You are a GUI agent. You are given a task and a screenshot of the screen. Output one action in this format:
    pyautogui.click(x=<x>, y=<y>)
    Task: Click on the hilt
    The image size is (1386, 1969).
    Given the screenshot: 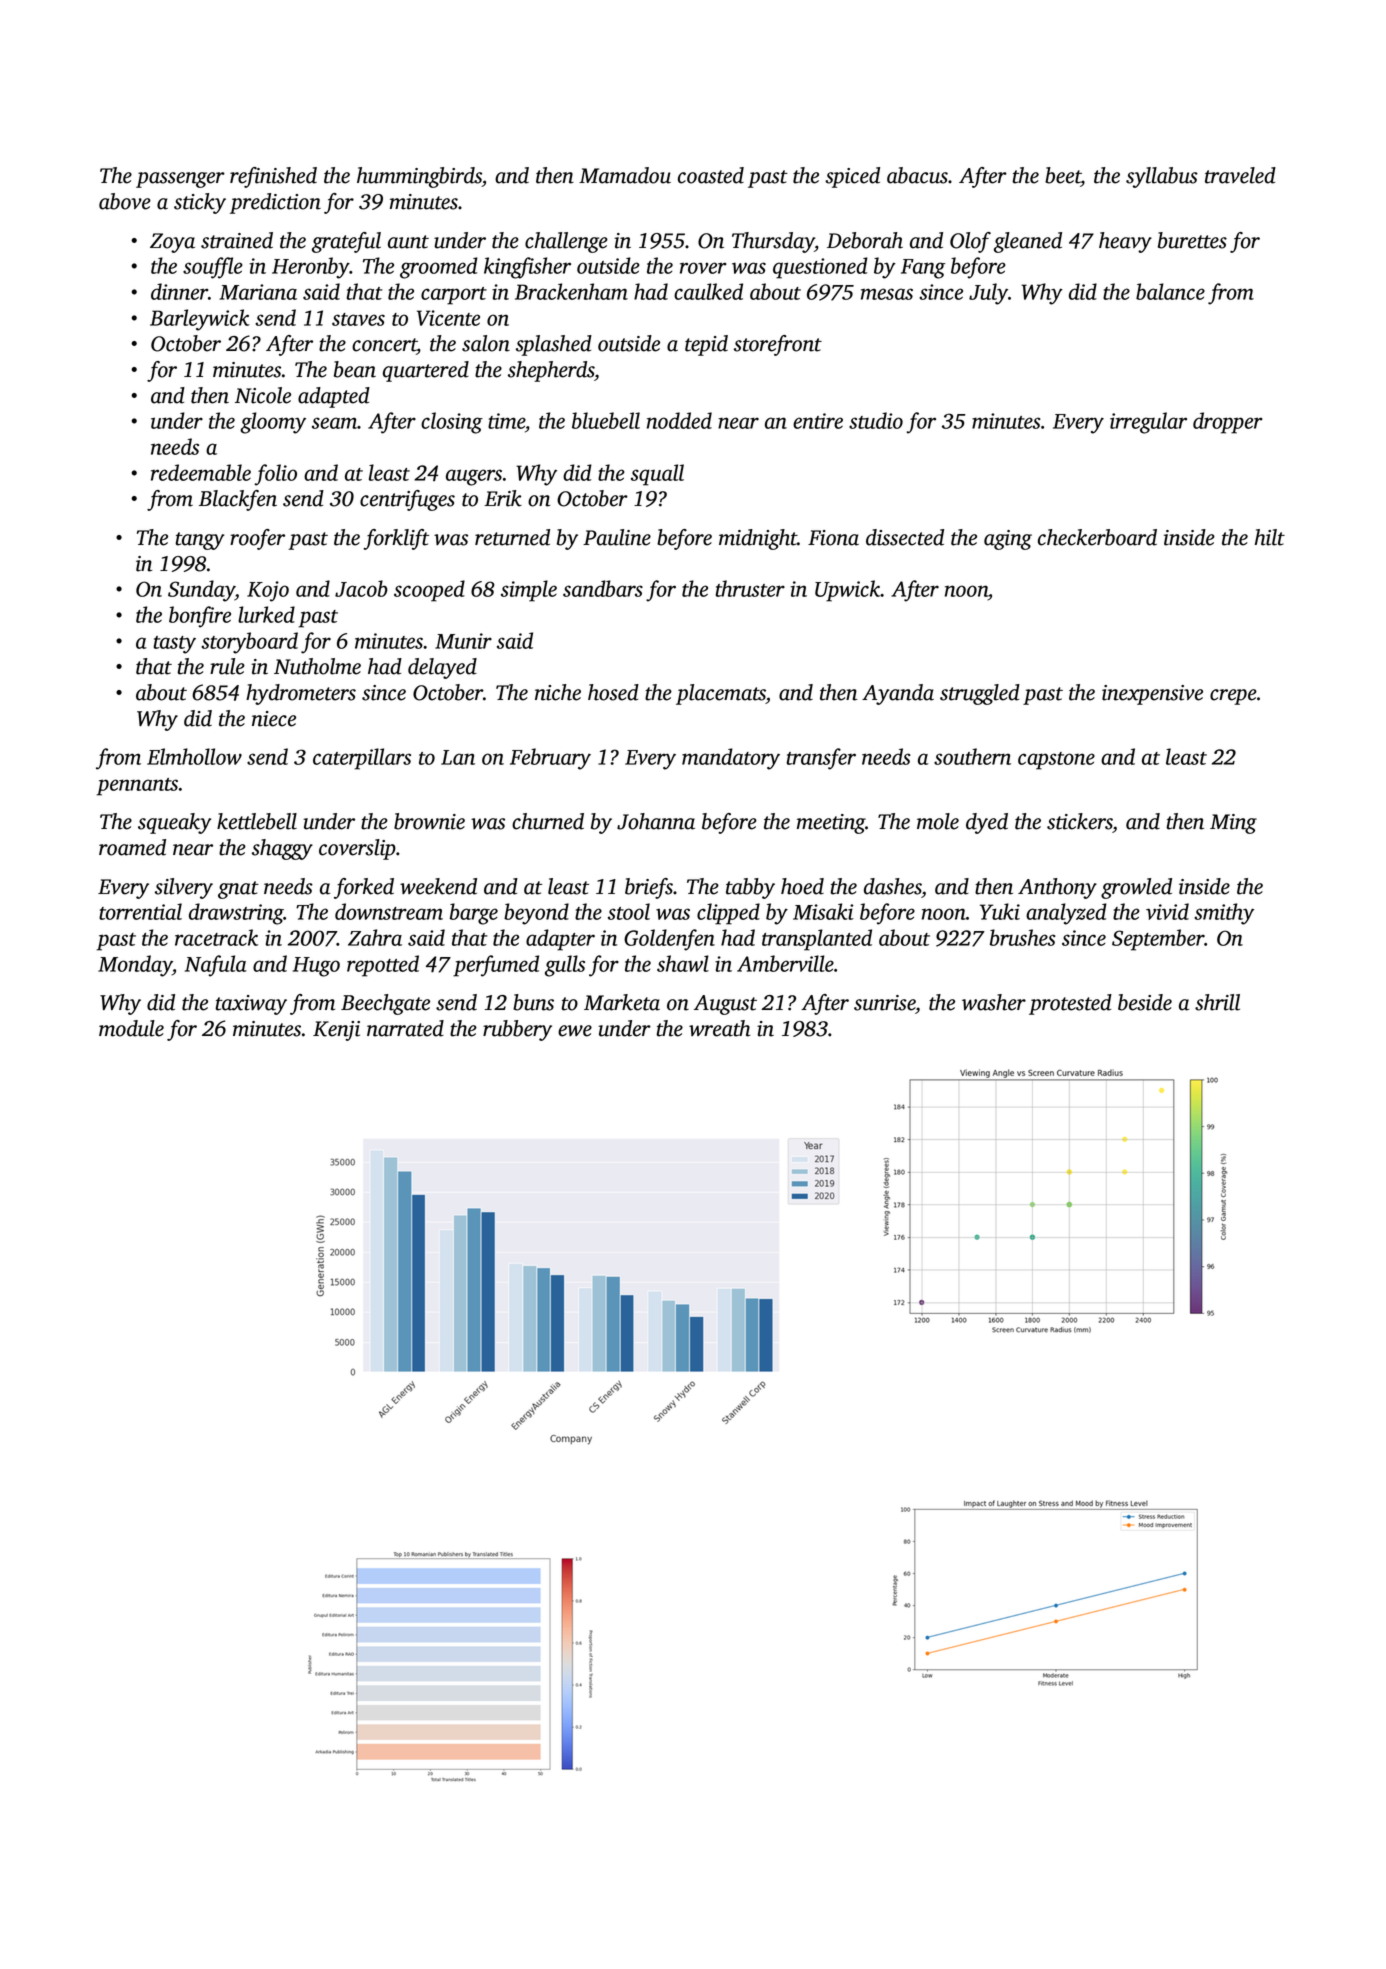 What is the action you would take?
    pyautogui.click(x=1270, y=537)
